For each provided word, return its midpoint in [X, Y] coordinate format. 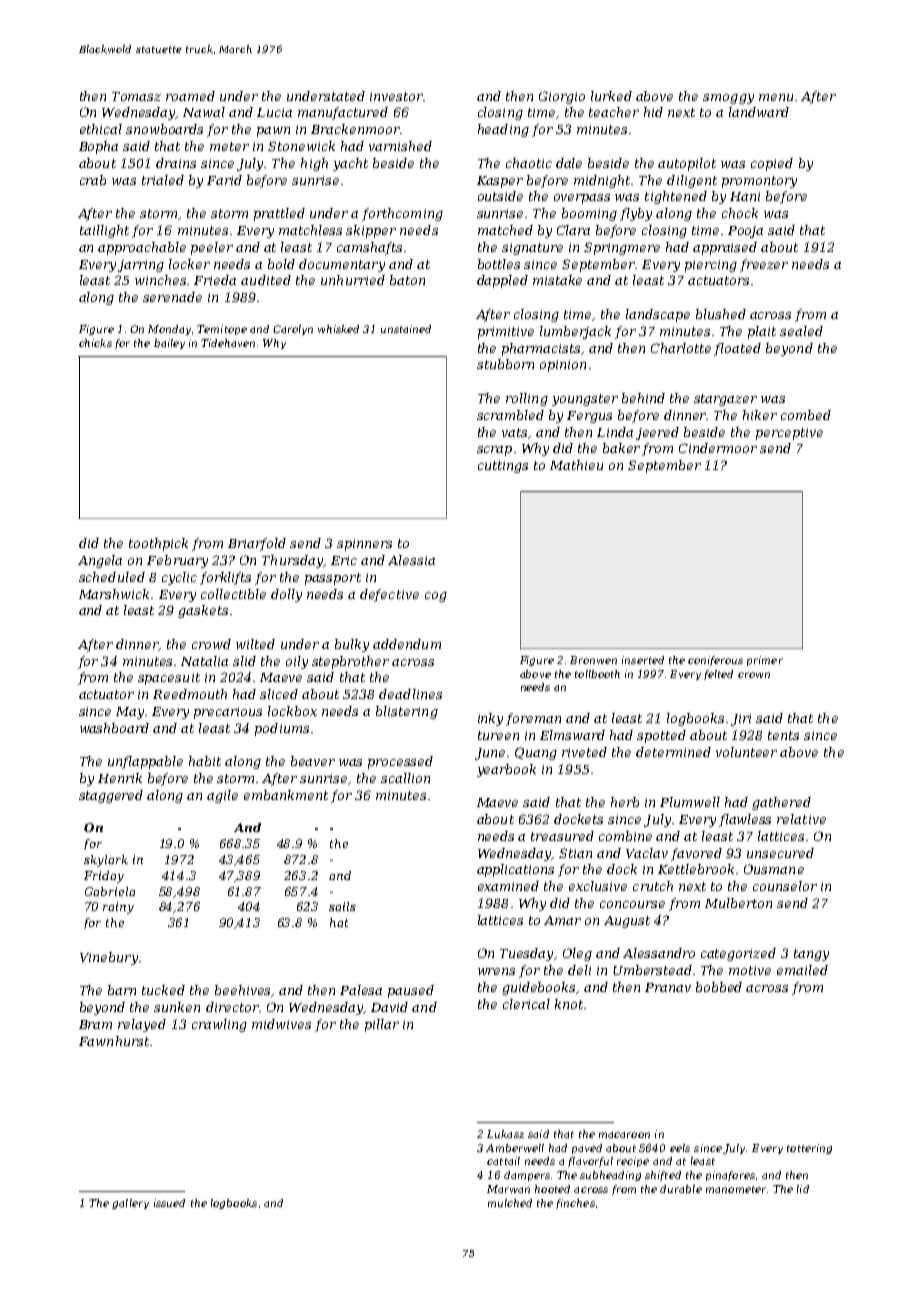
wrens [496, 971]
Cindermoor [718, 448]
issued [169, 1203]
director [232, 1007]
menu [776, 97]
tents [783, 735]
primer [765, 661]
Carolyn [293, 330]
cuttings [503, 467]
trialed [163, 180]
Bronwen [593, 660]
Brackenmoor [355, 129]
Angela [100, 561]
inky [490, 719]
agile [222, 796]
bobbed [719, 987]
